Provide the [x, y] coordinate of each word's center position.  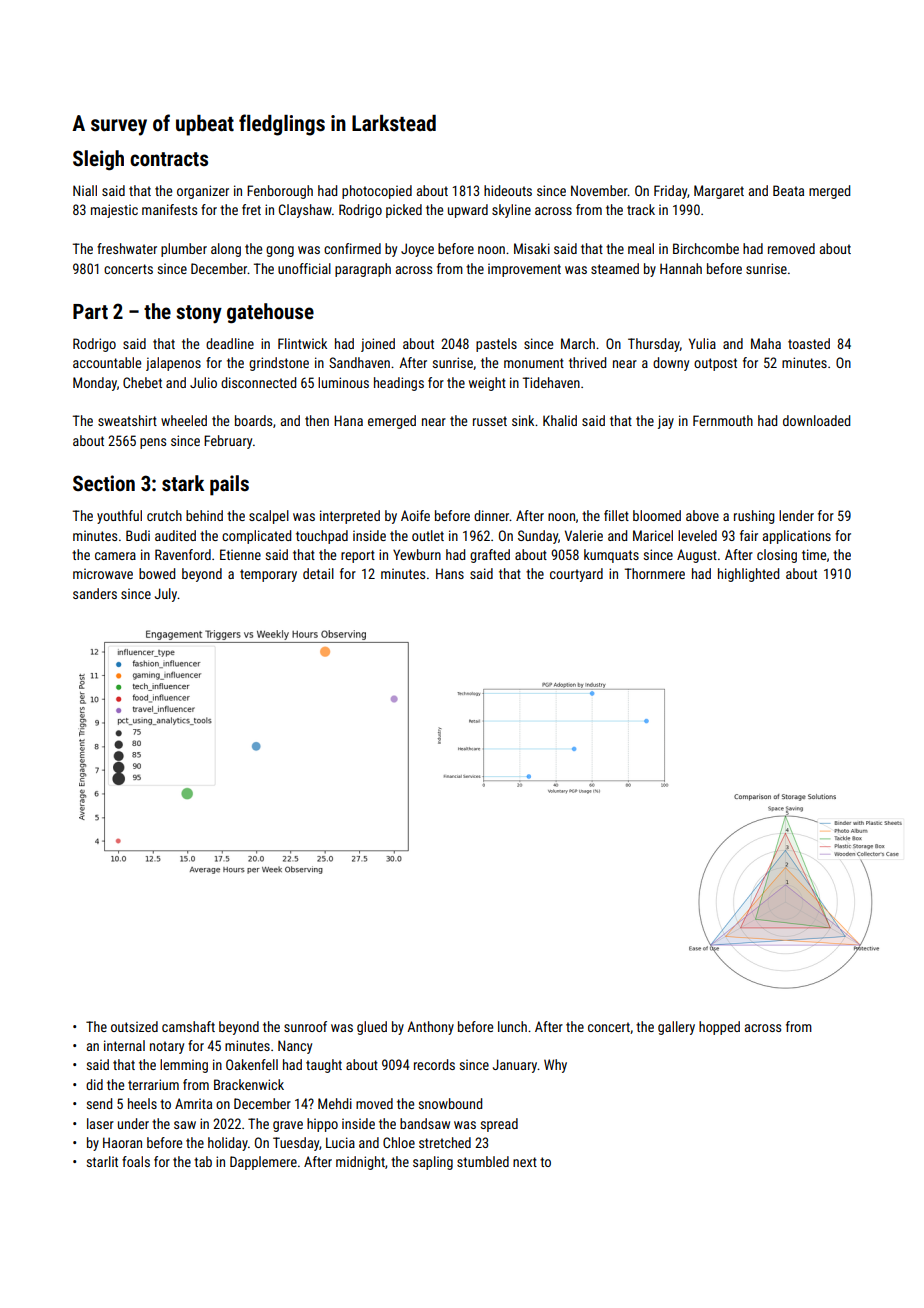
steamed [615, 268]
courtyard [576, 575]
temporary [268, 575]
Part [90, 311]
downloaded [816, 420]
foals [136, 1161]
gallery [676, 1028]
